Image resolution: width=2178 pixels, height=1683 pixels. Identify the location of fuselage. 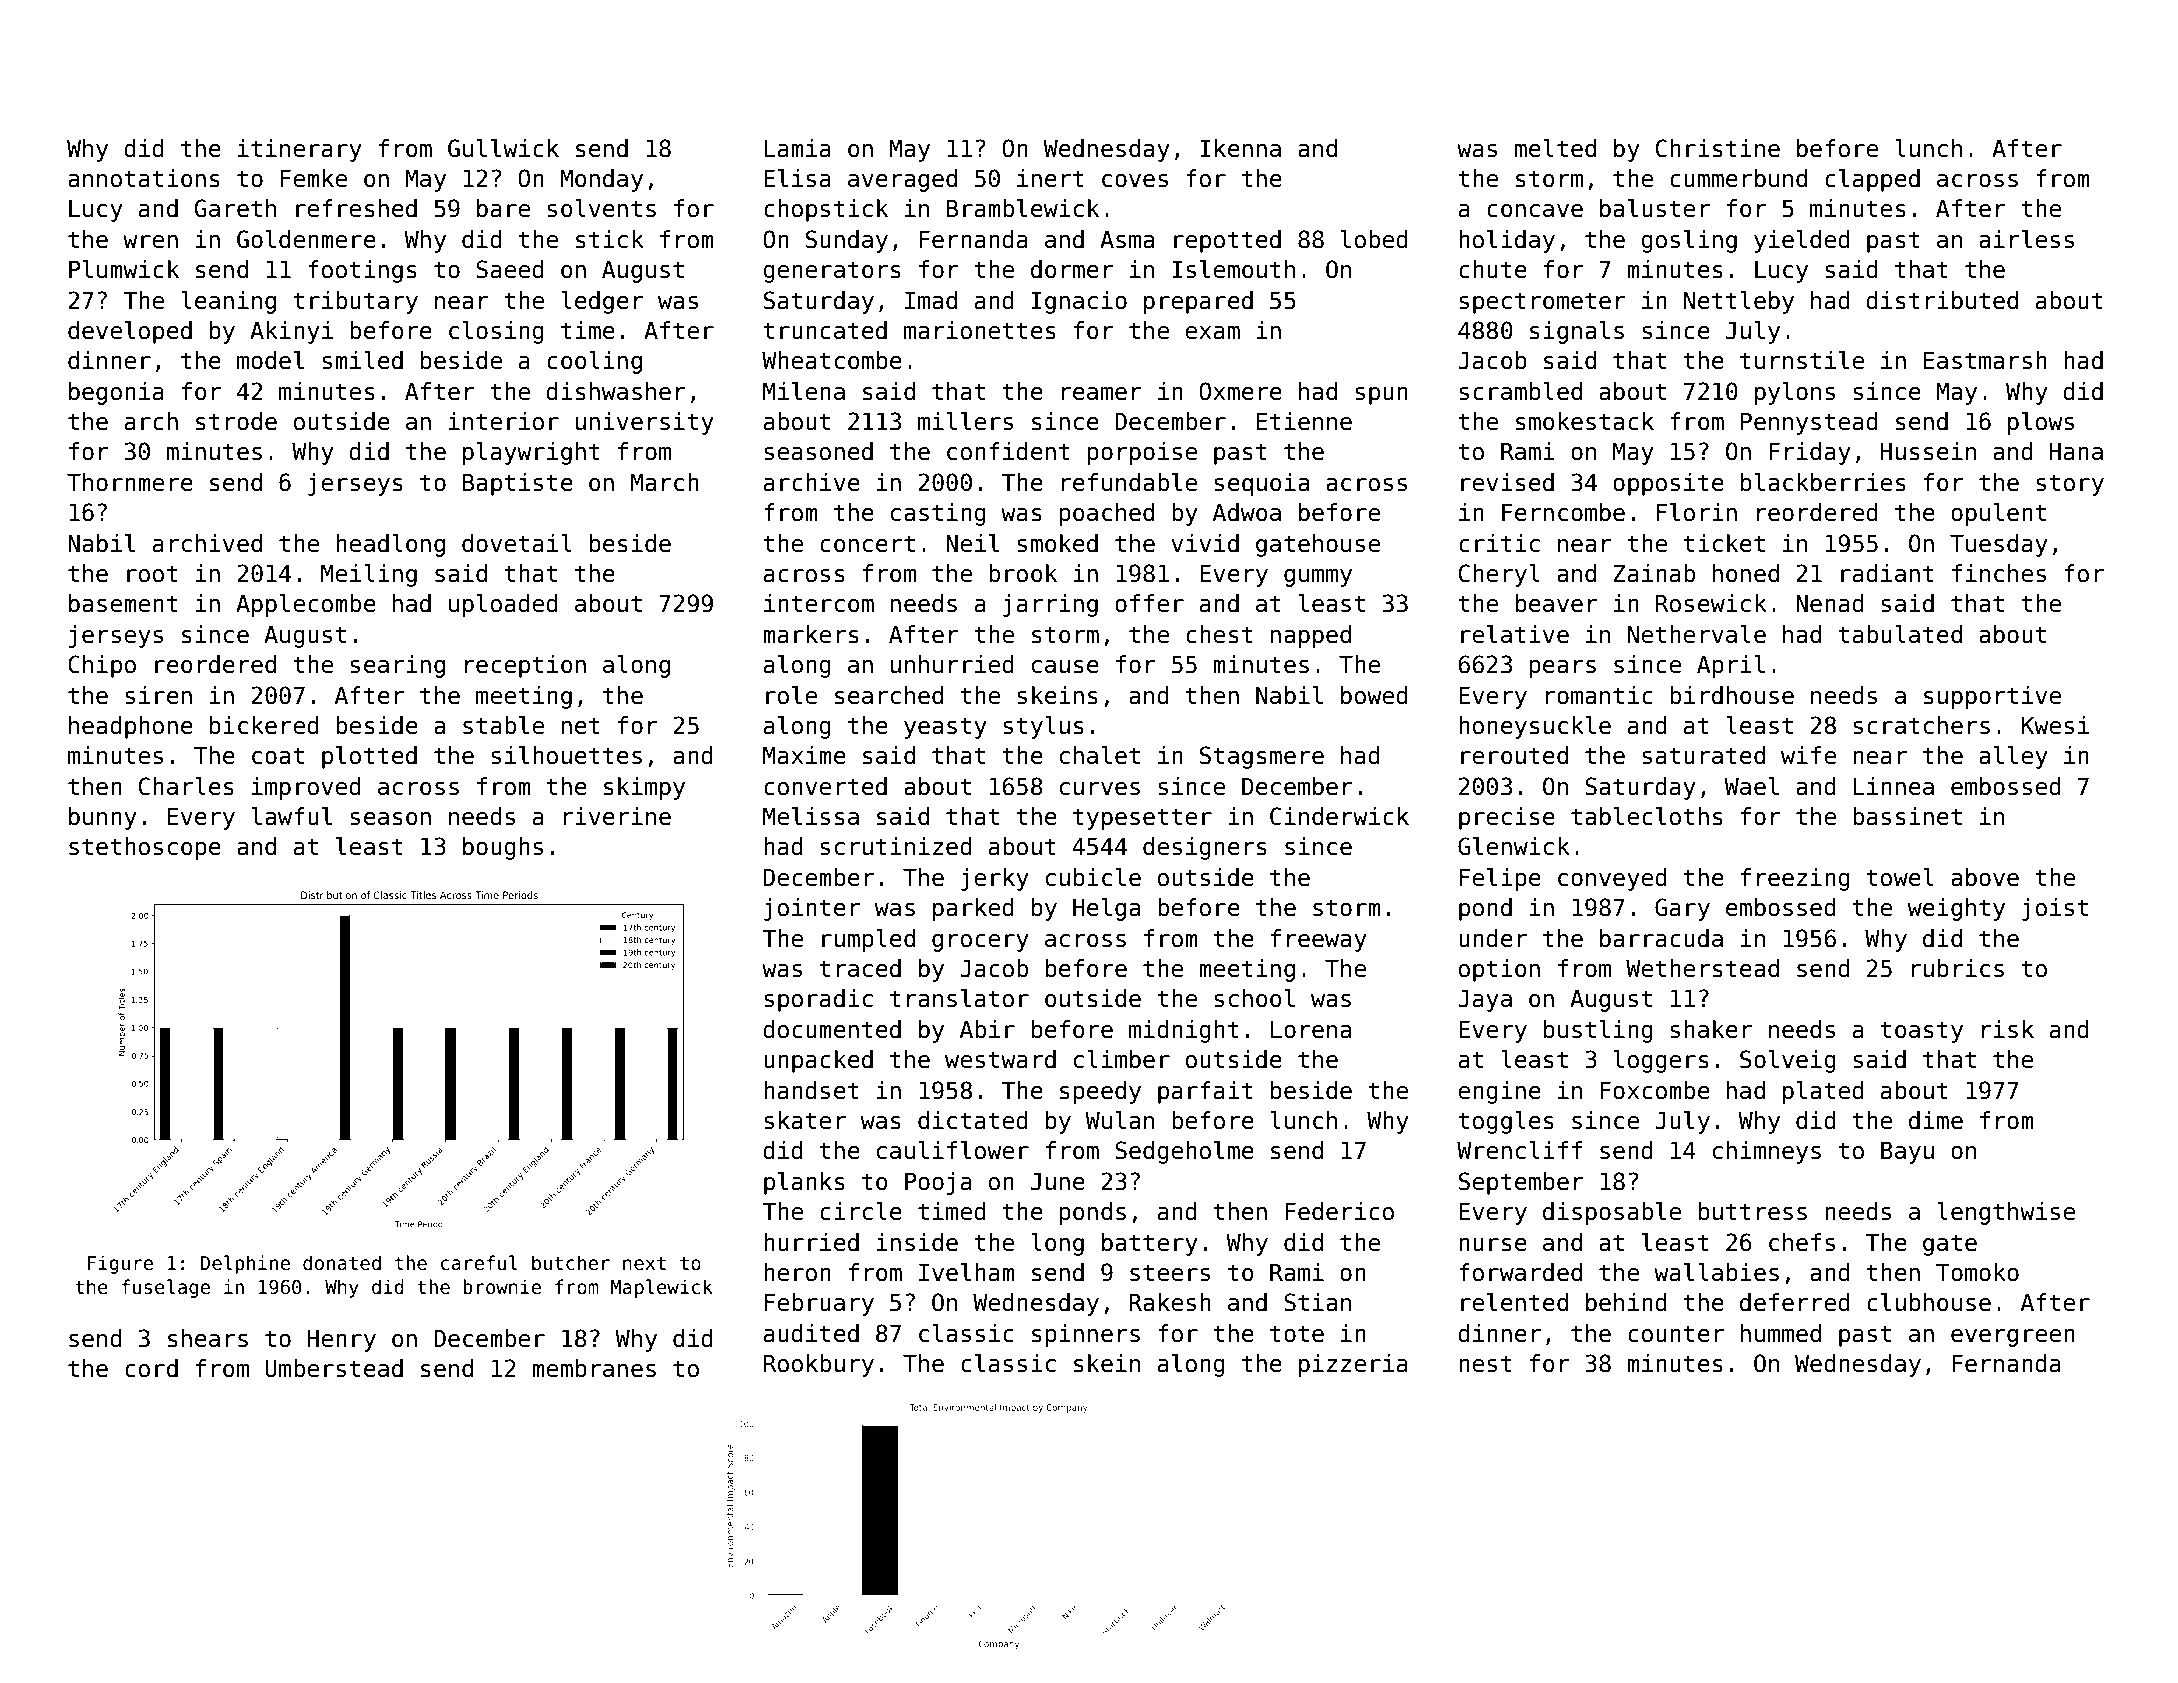
(165, 1288).
